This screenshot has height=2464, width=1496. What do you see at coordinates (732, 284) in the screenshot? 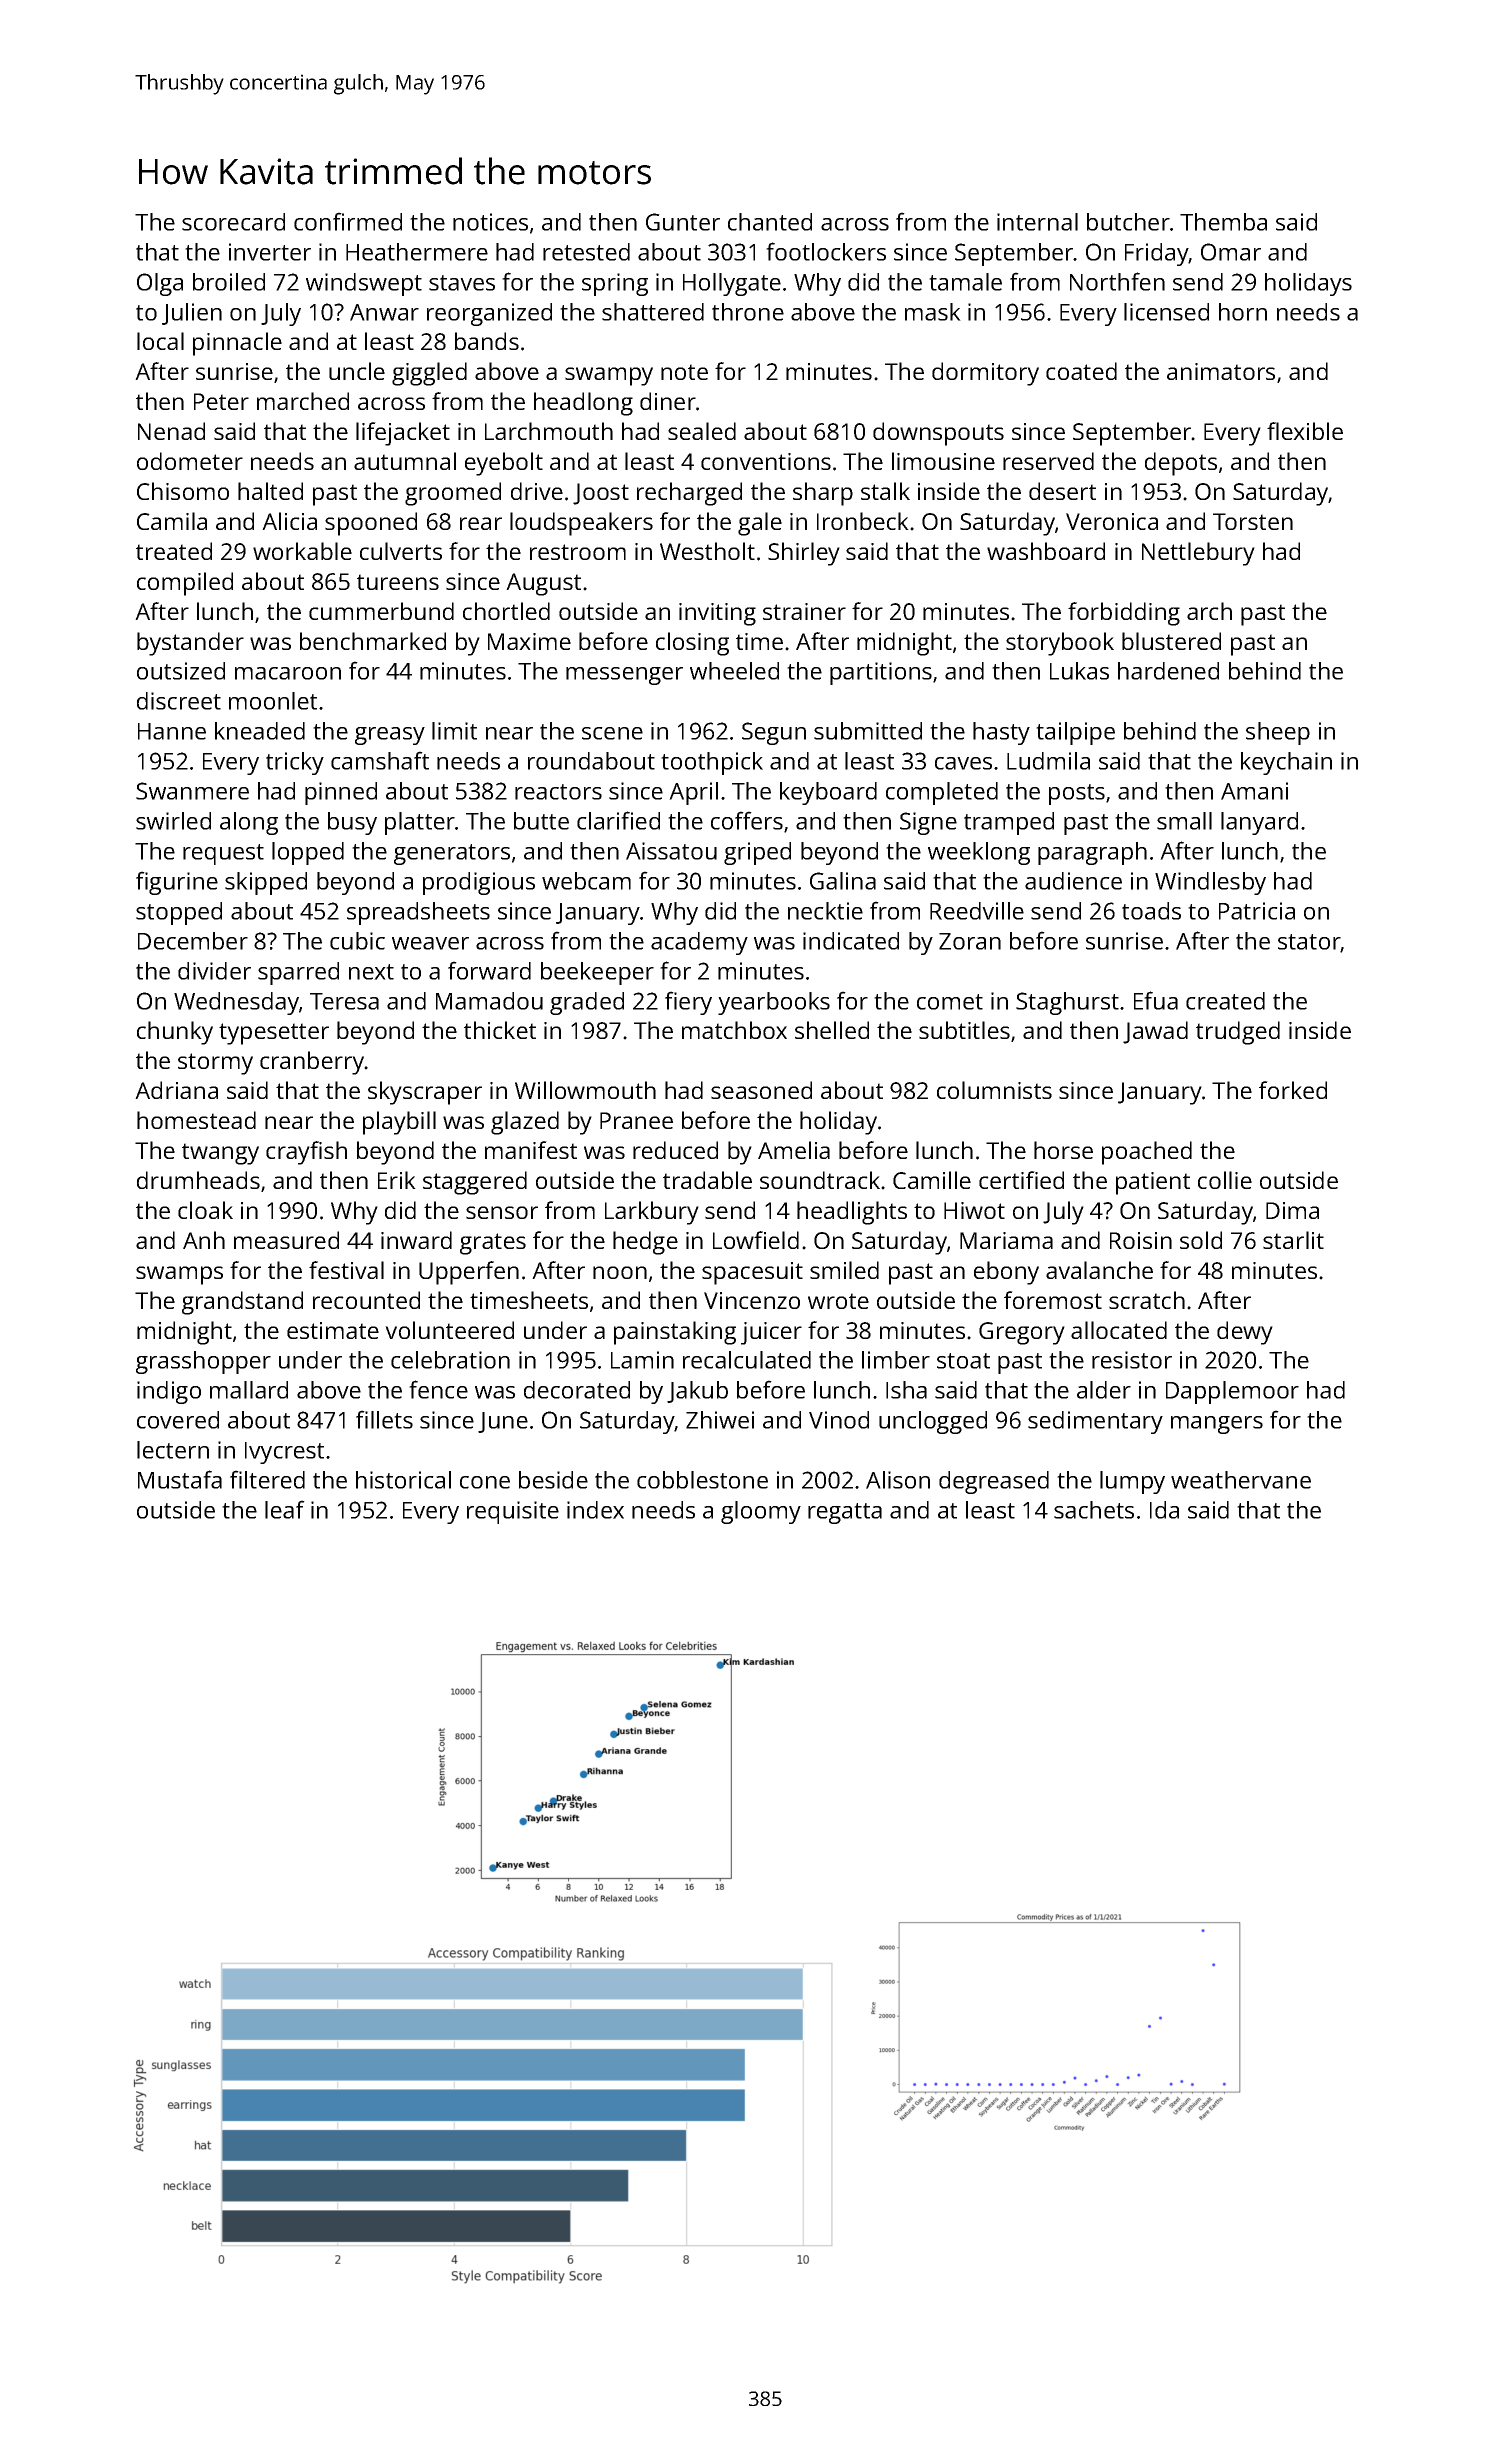
I see `Hollygate` at bounding box center [732, 284].
